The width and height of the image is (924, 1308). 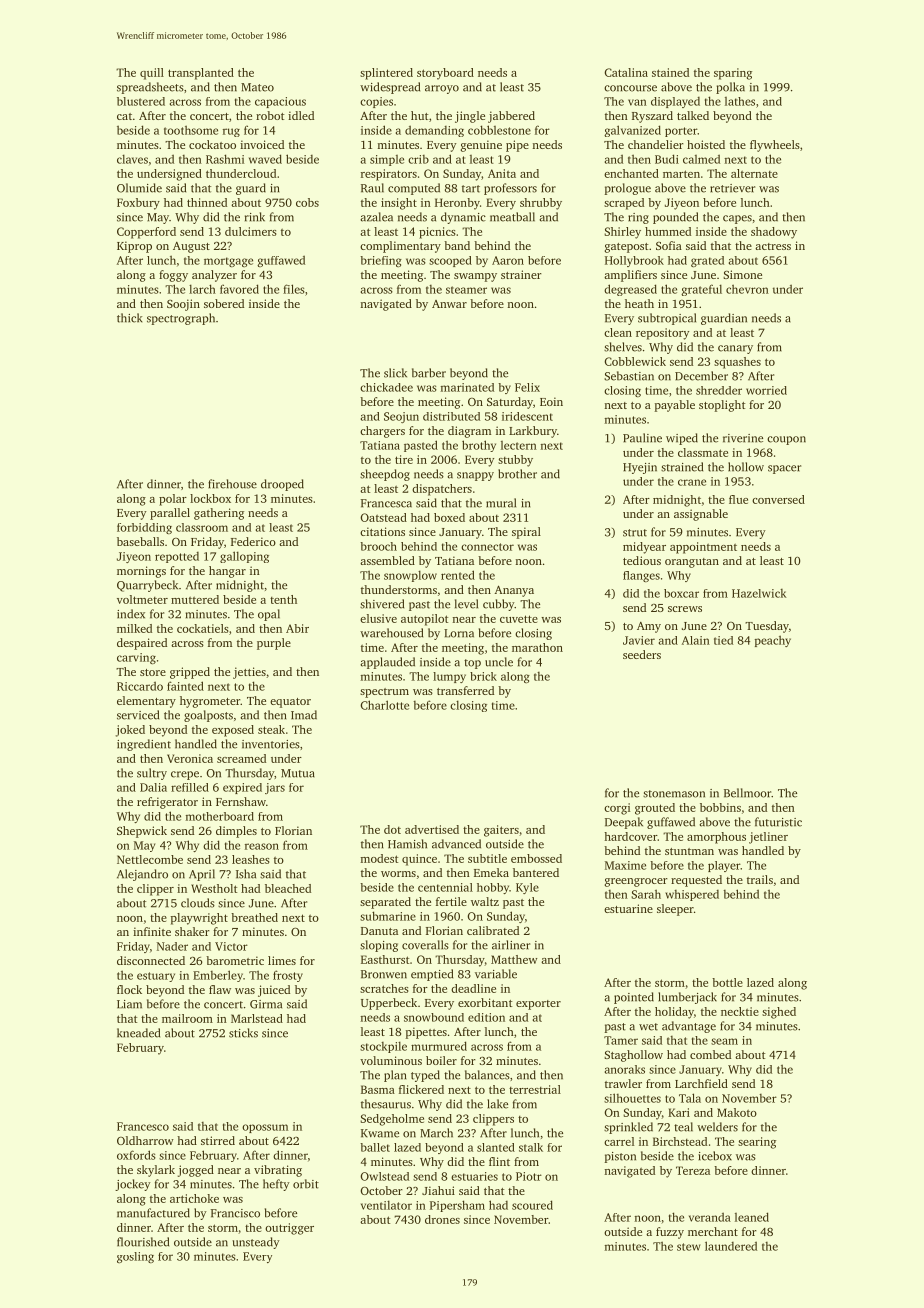 I want to click on leaned, so click(x=752, y=1217).
